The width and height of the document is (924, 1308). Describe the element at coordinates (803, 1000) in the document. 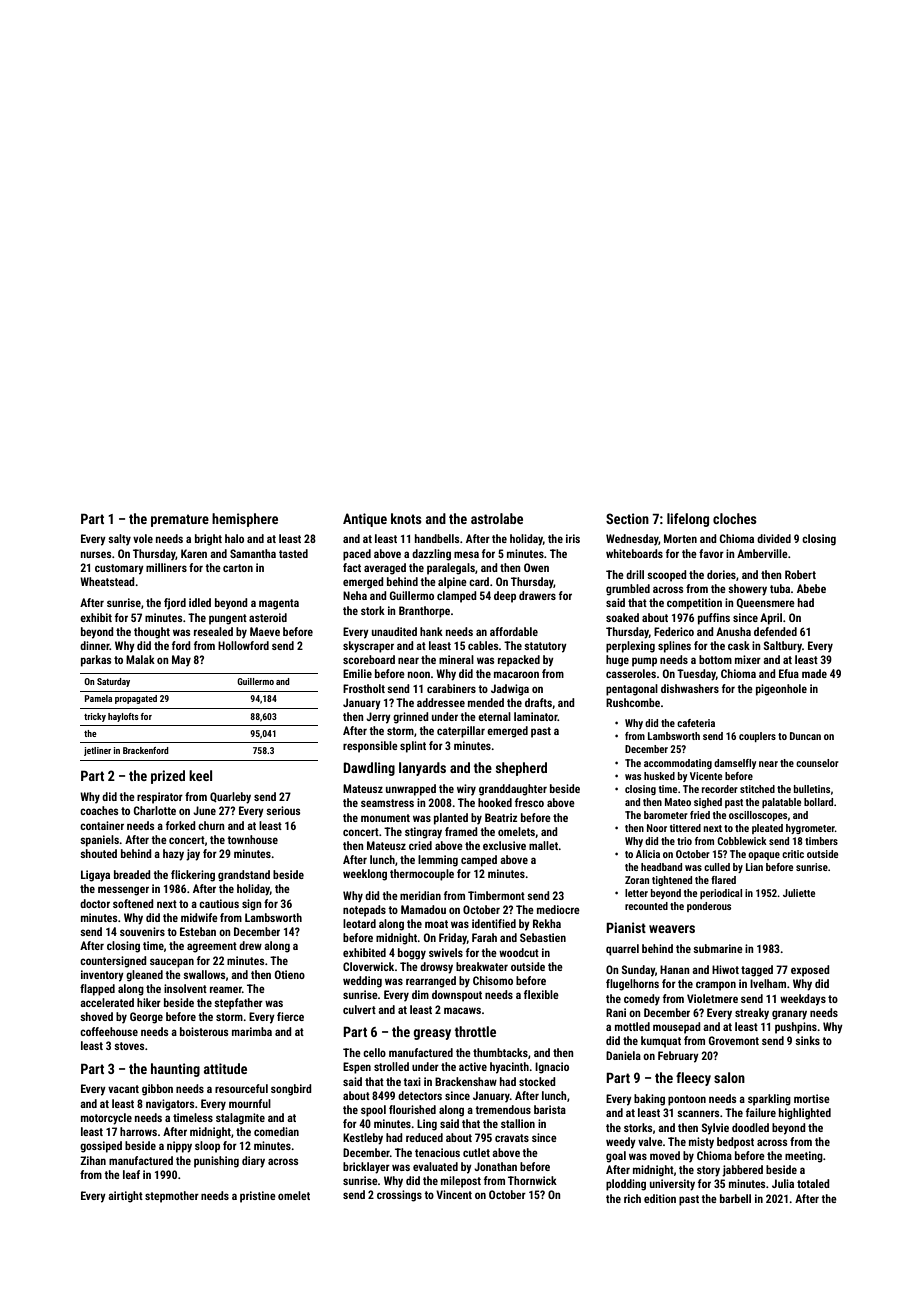

I see `weekdays` at that location.
